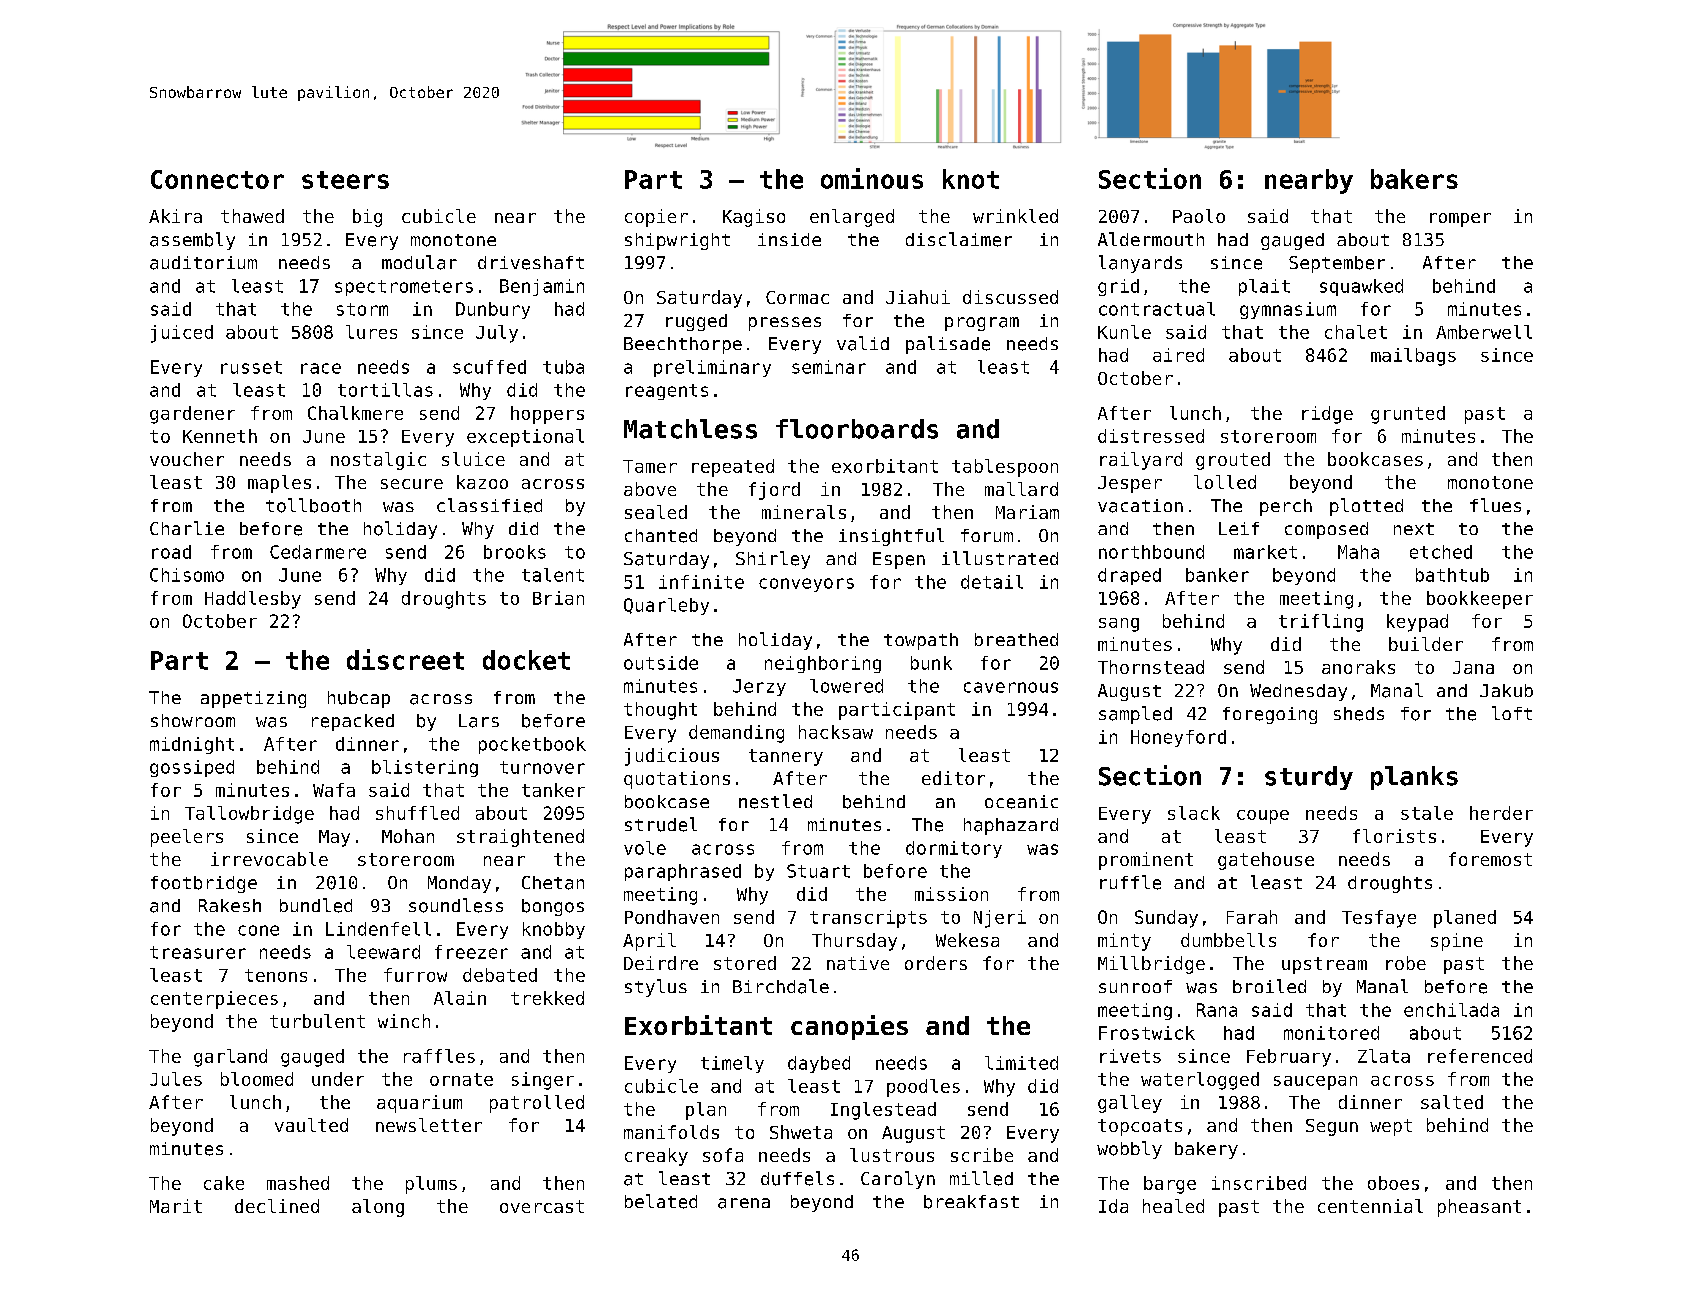  I want to click on bookkeeper, so click(1480, 600).
